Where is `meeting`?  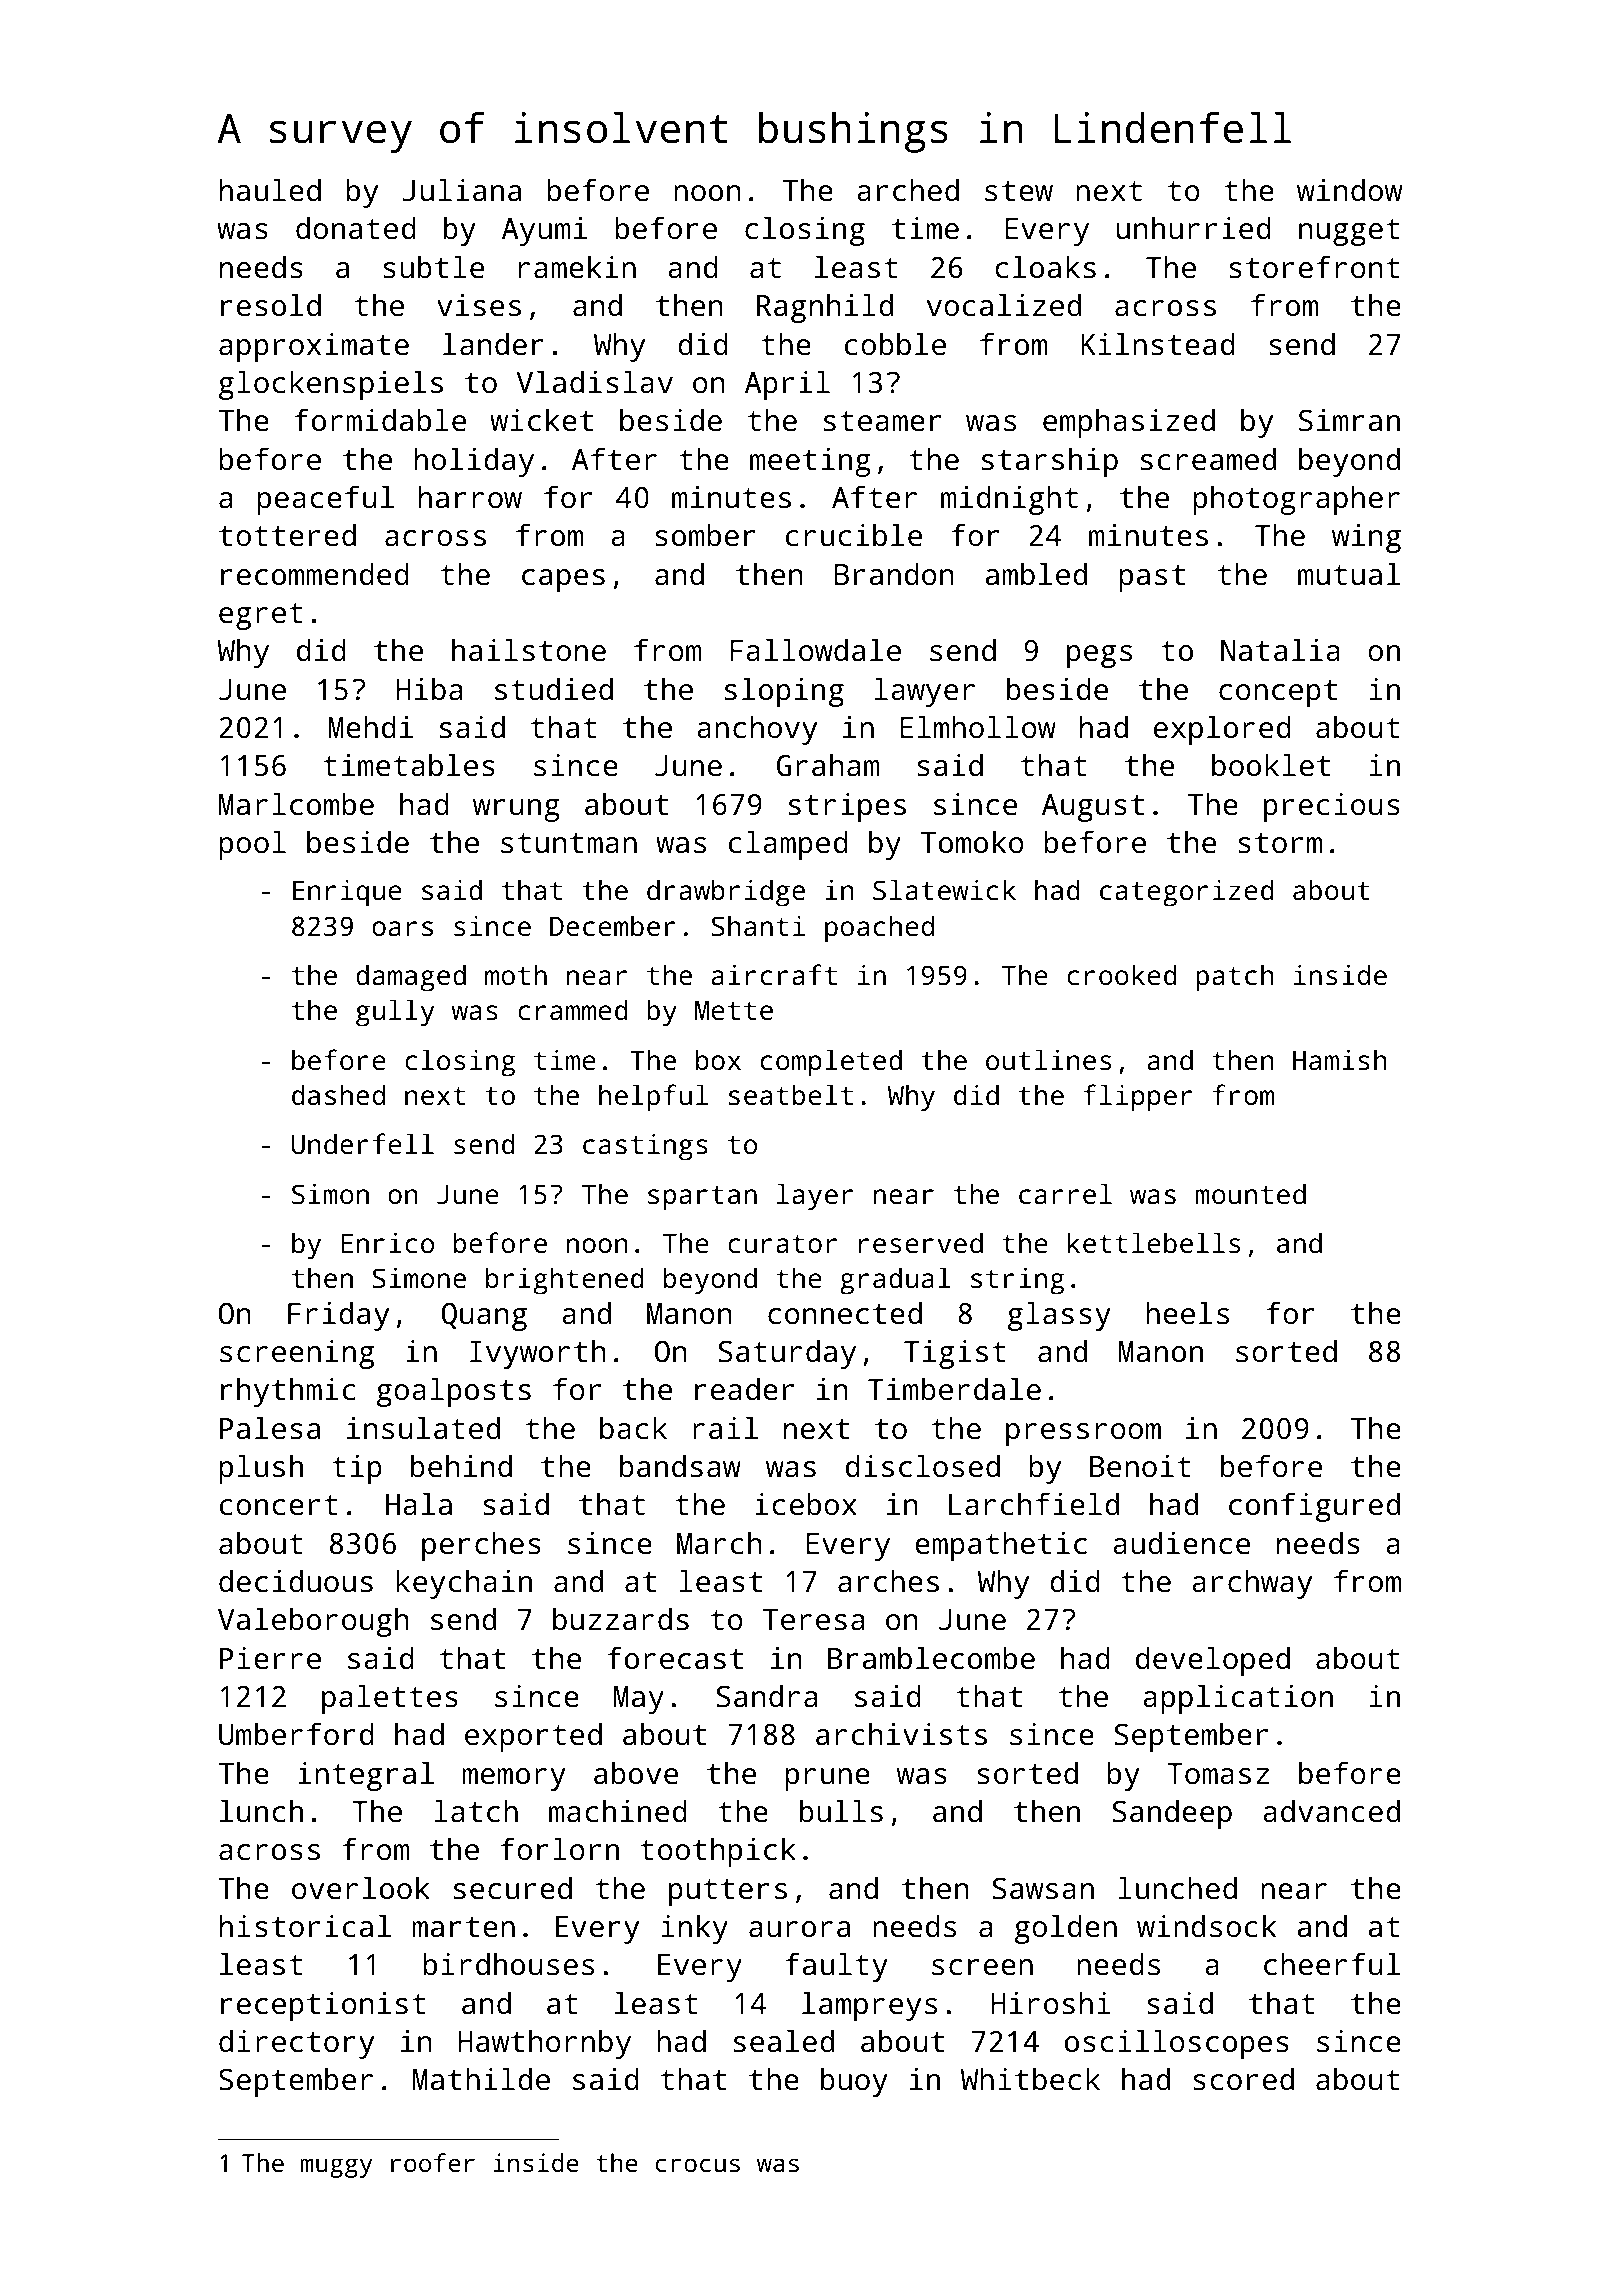
meeting is located at coordinates (810, 462).
